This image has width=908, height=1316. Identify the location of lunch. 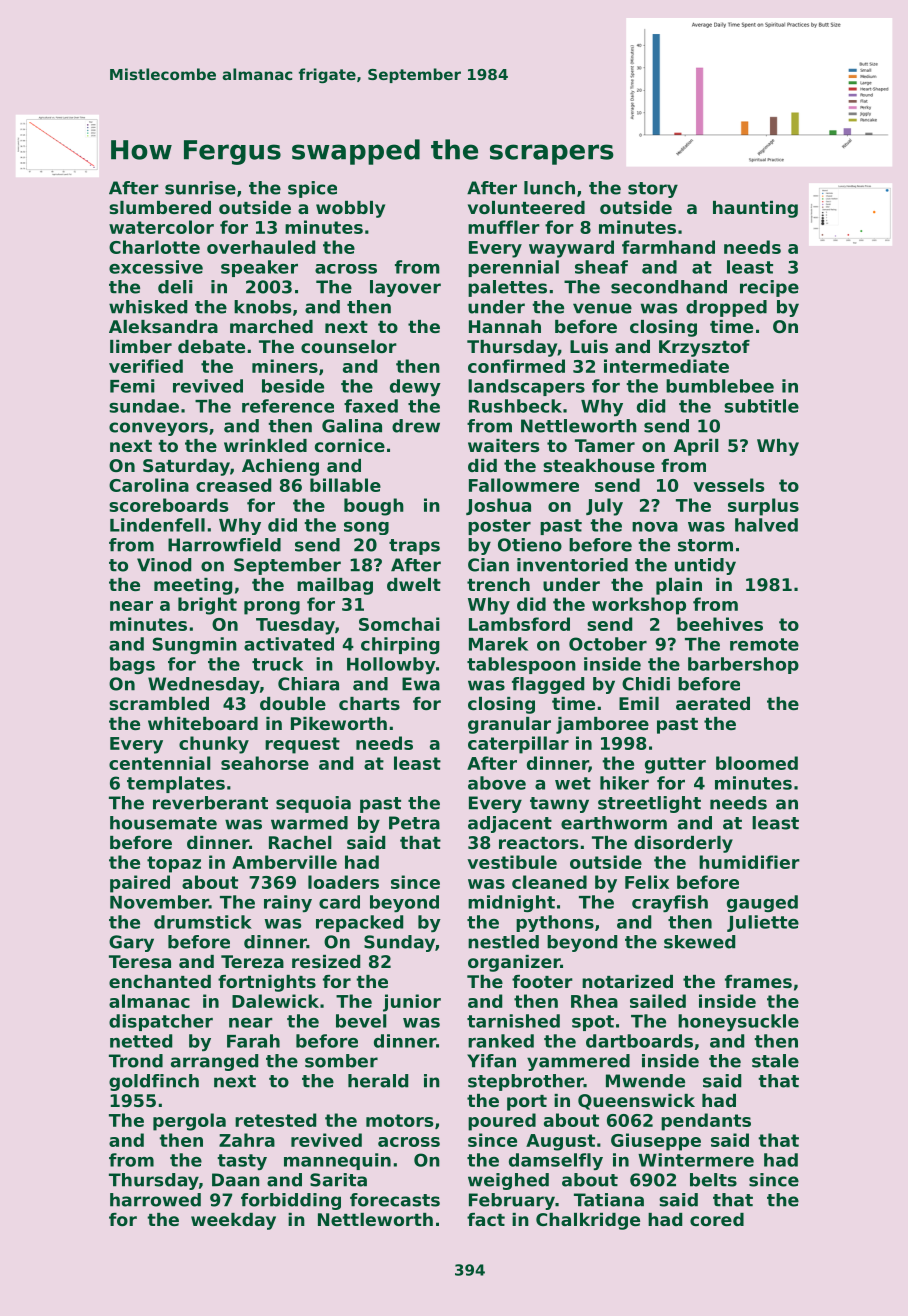
(549, 188).
